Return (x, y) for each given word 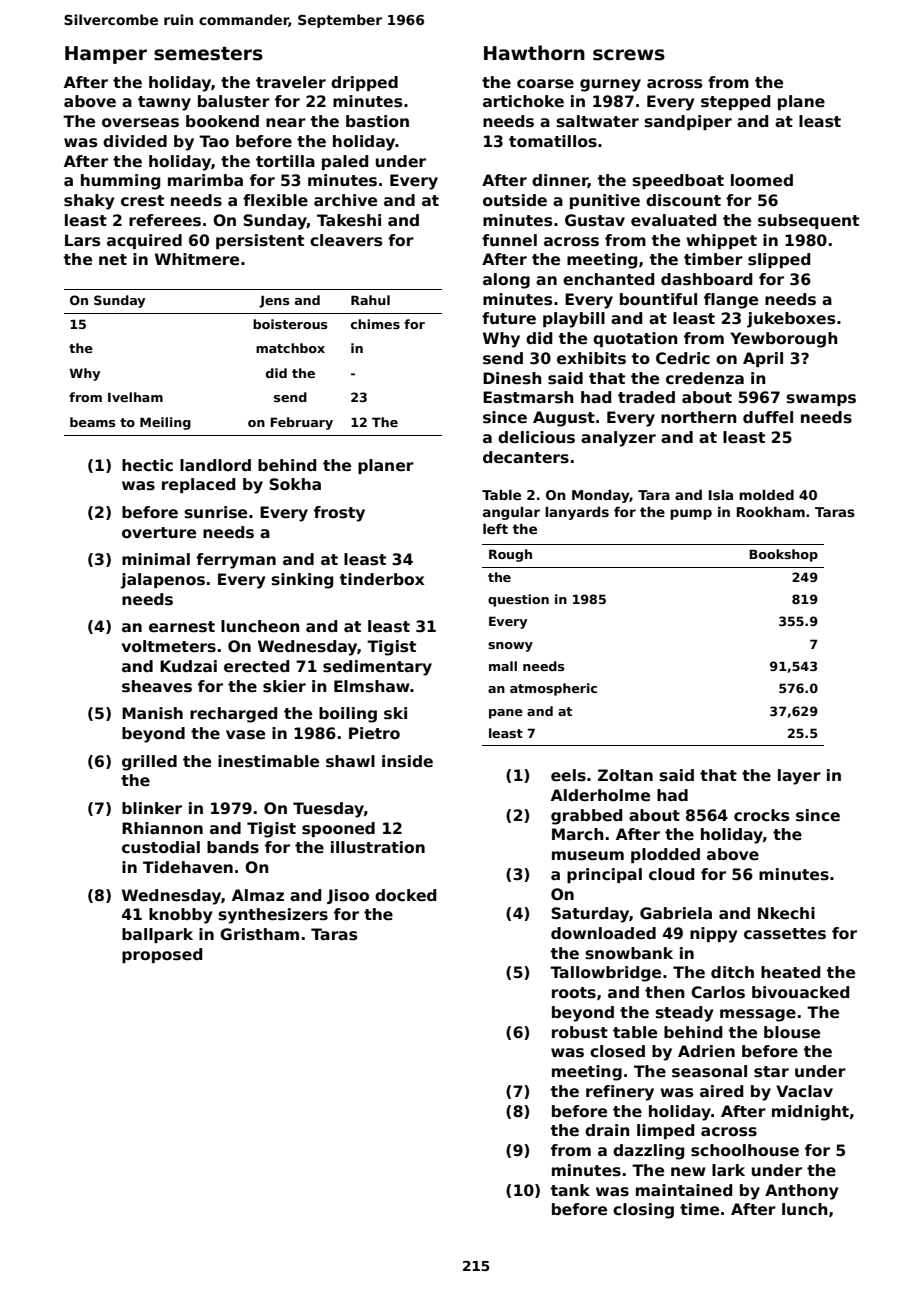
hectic (147, 465)
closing (643, 1211)
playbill (574, 320)
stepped (735, 102)
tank (570, 1190)
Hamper (106, 55)
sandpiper (688, 122)
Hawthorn (534, 53)
